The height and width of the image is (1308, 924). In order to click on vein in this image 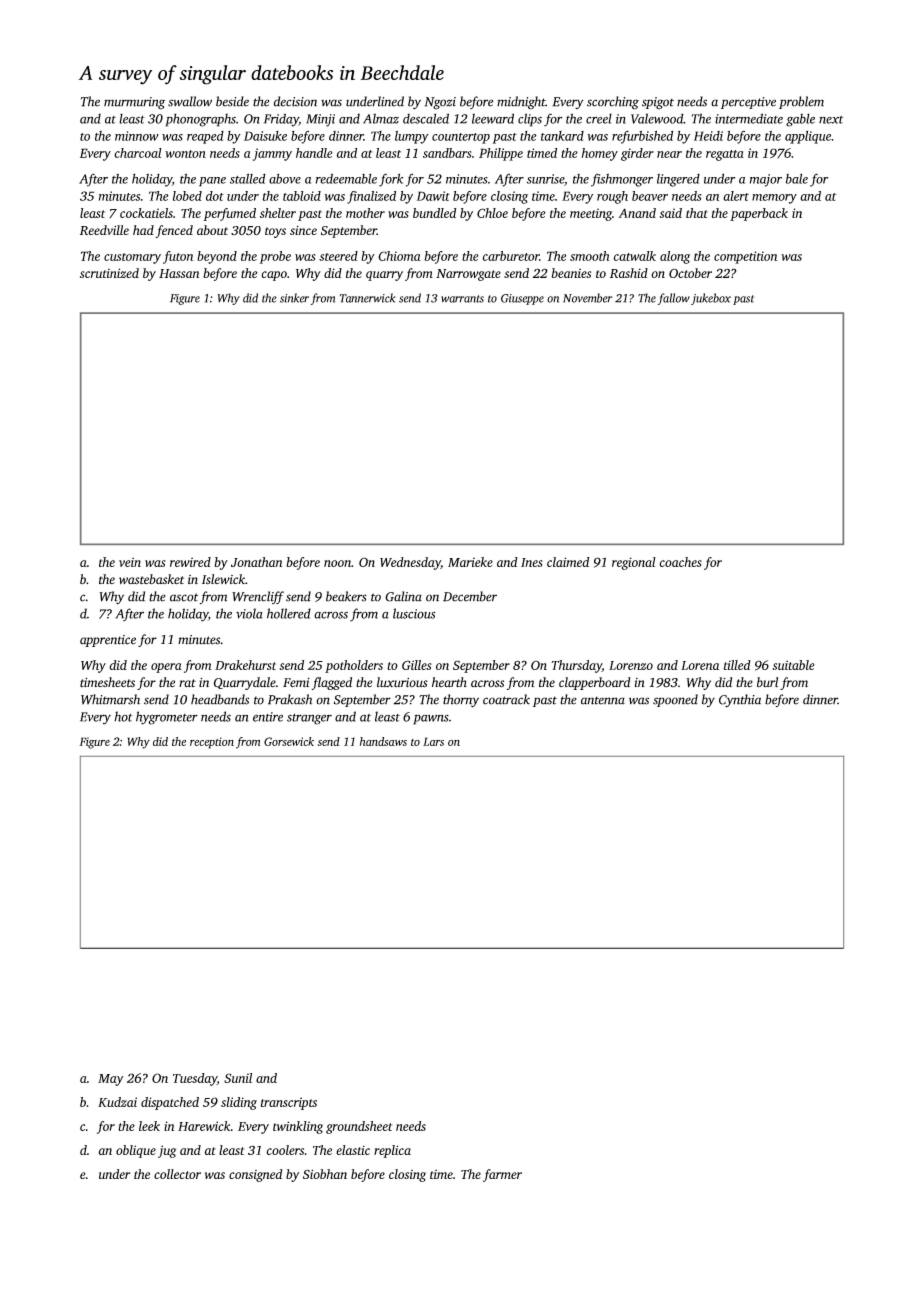, I will do `click(130, 562)`.
